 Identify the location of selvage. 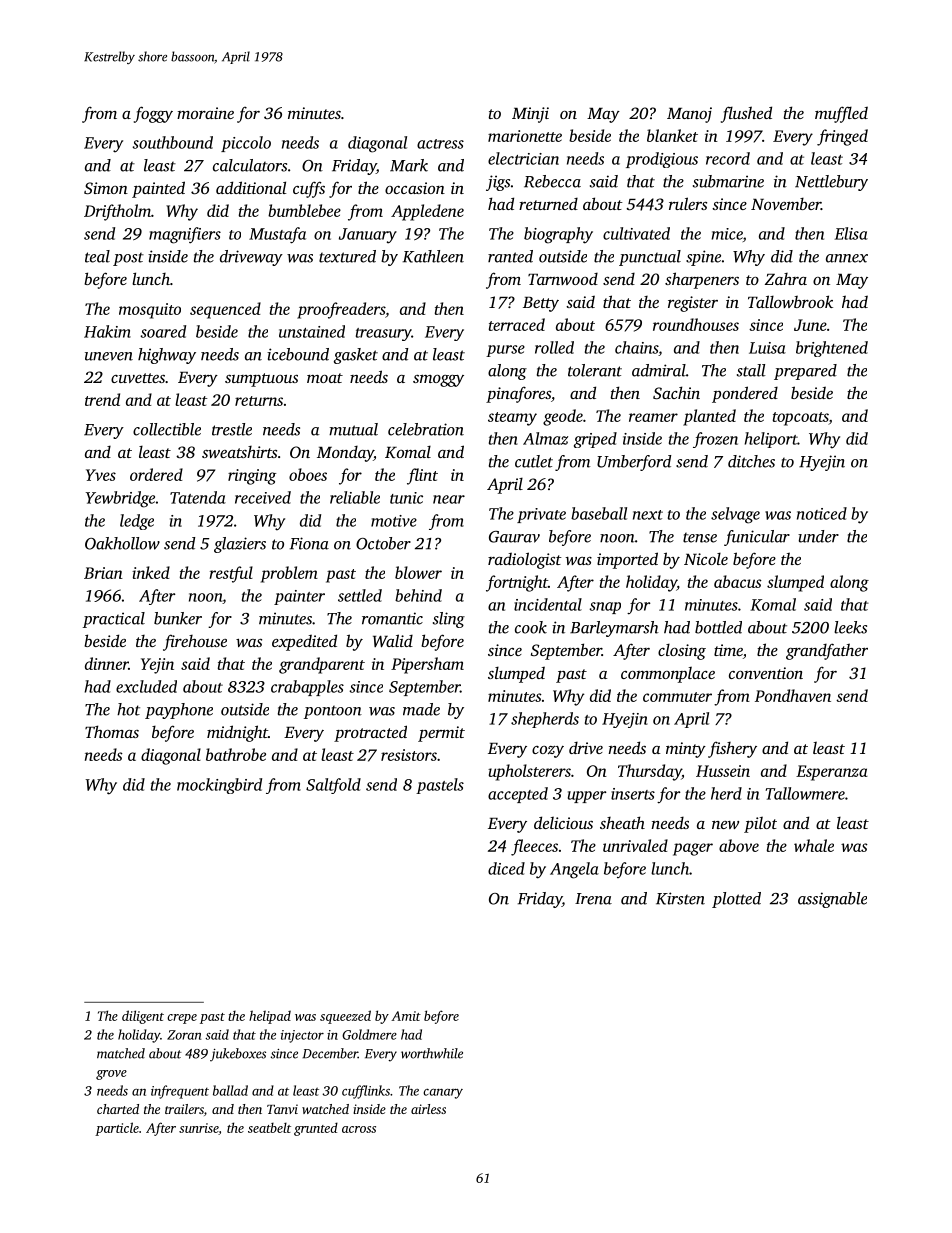
(735, 515).
